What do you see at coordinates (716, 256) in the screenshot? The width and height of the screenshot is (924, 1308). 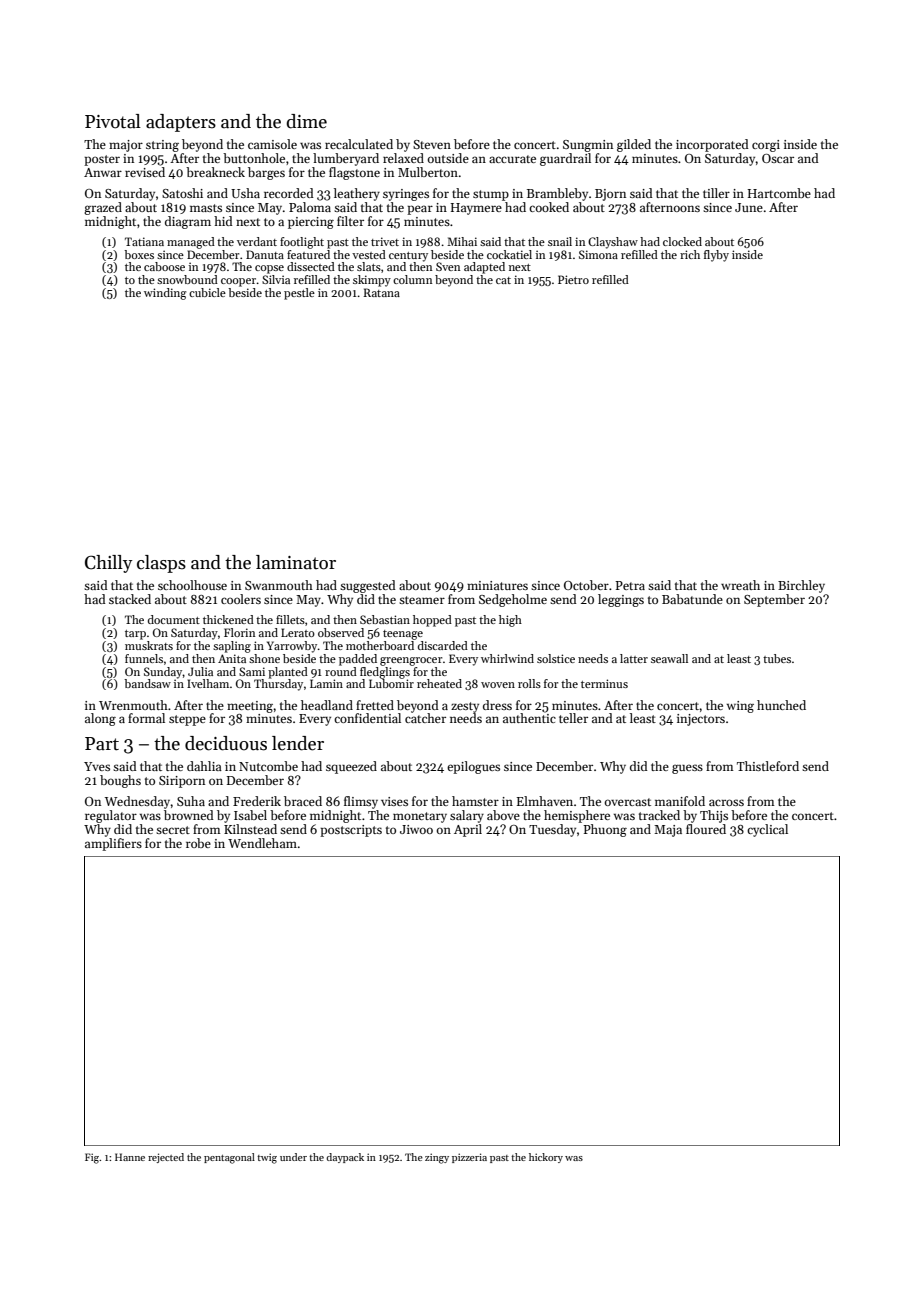 I see `flyby` at bounding box center [716, 256].
